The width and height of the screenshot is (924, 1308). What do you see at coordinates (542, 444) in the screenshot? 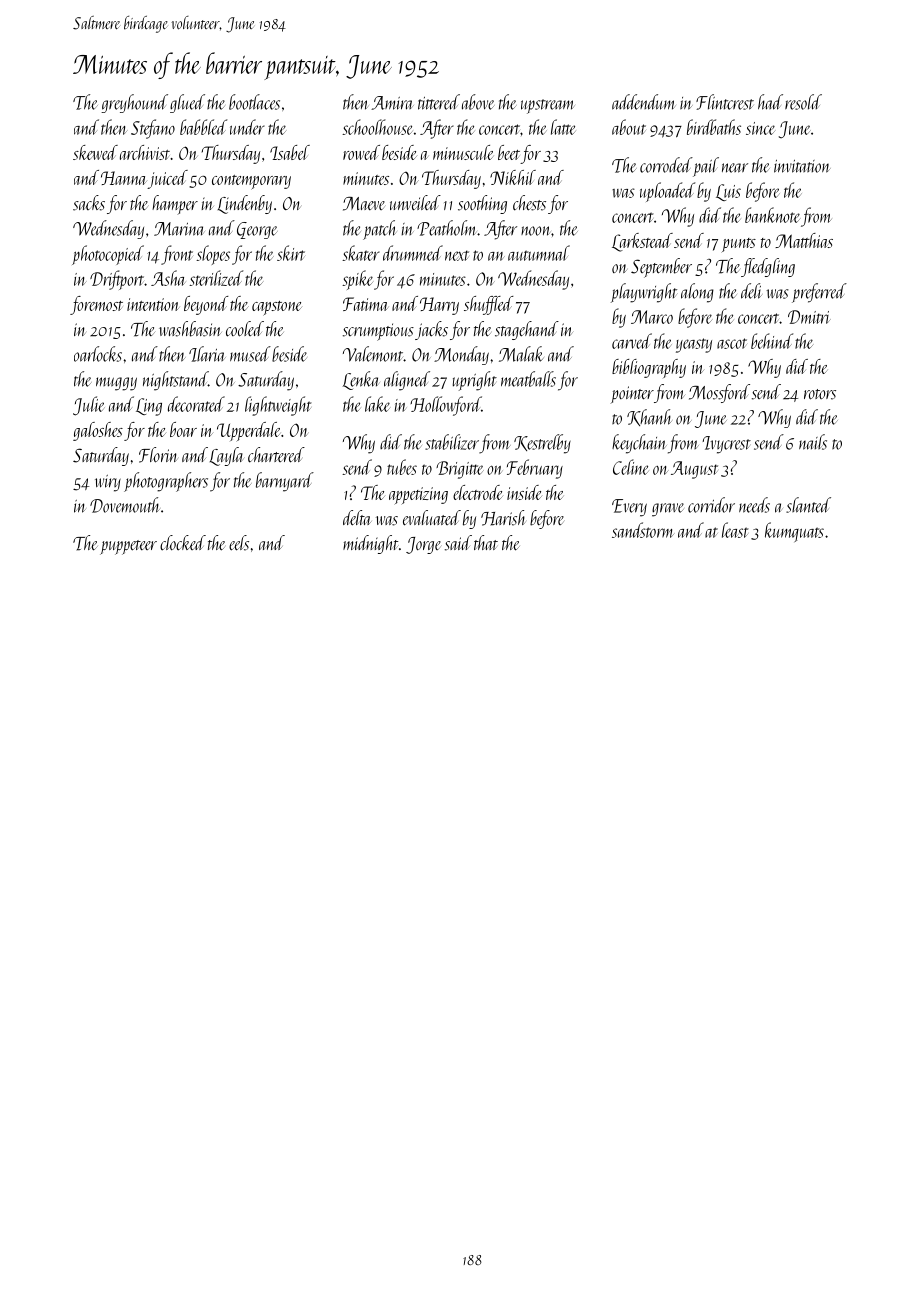
I see `Kestrelby` at bounding box center [542, 444].
